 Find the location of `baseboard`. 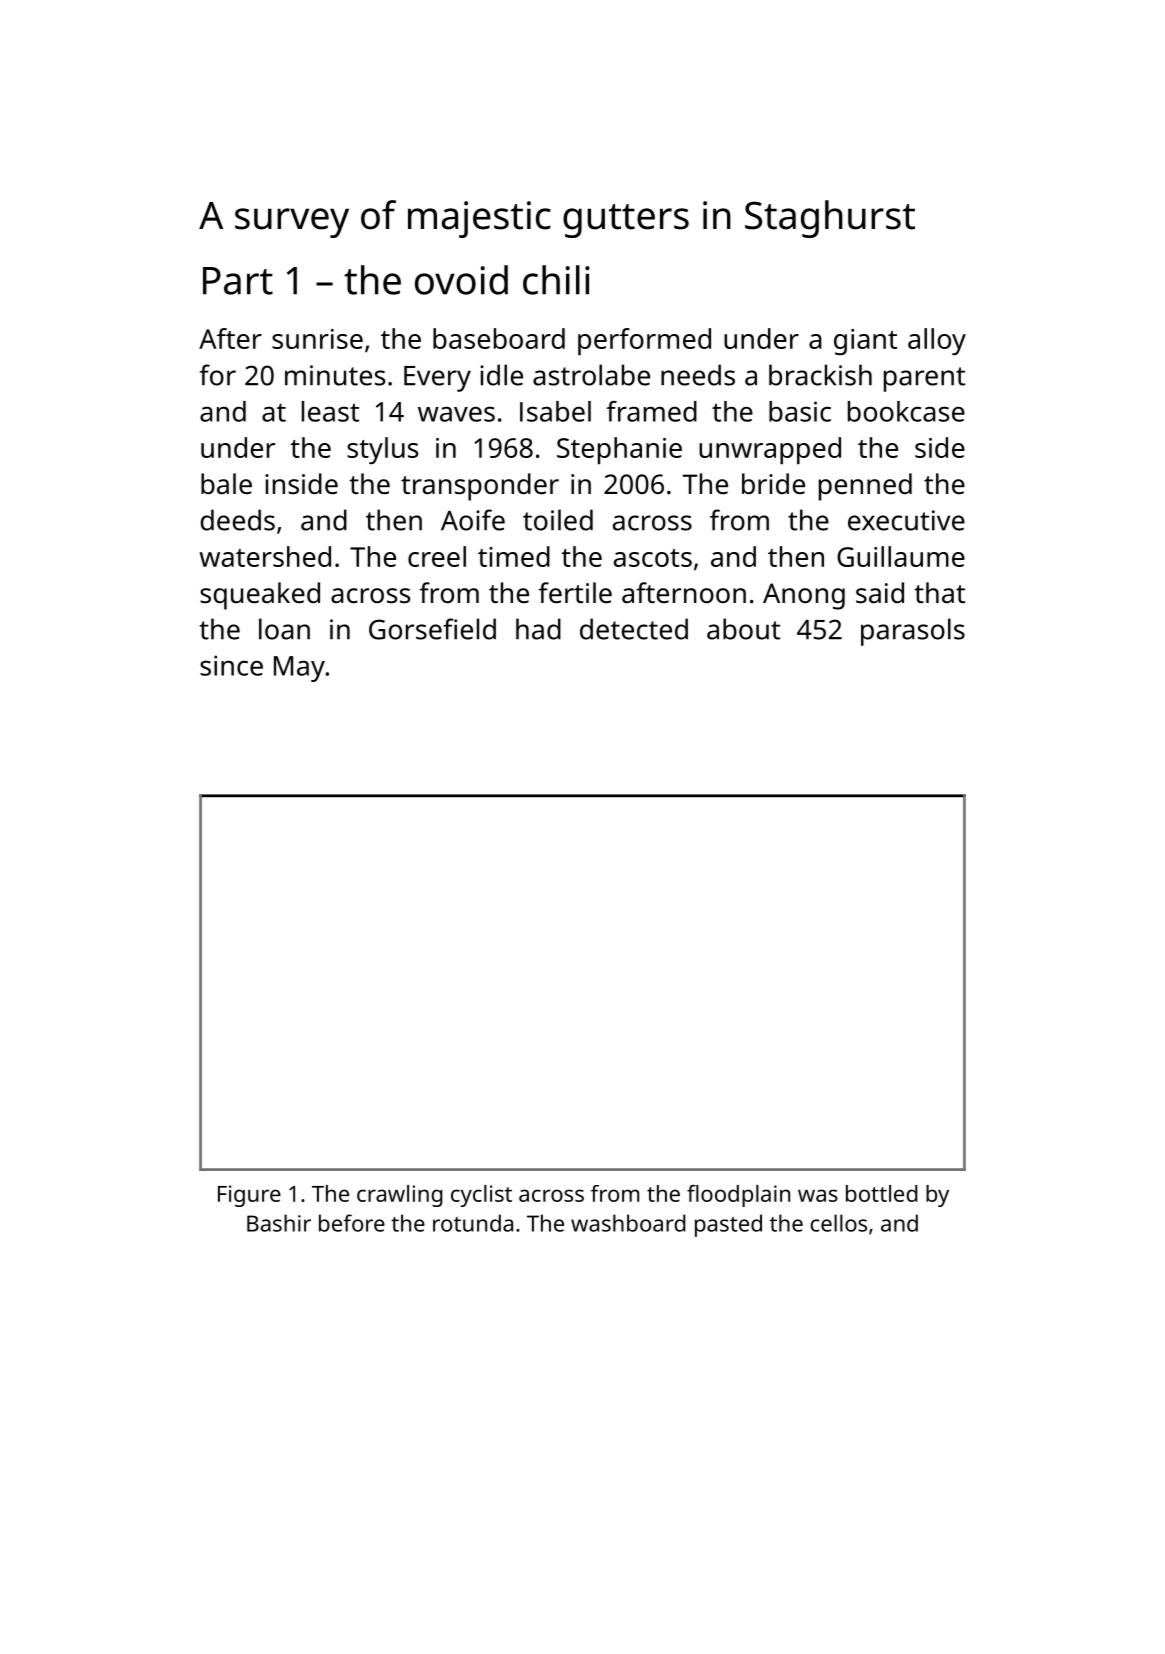

baseboard is located at coordinates (499, 338).
